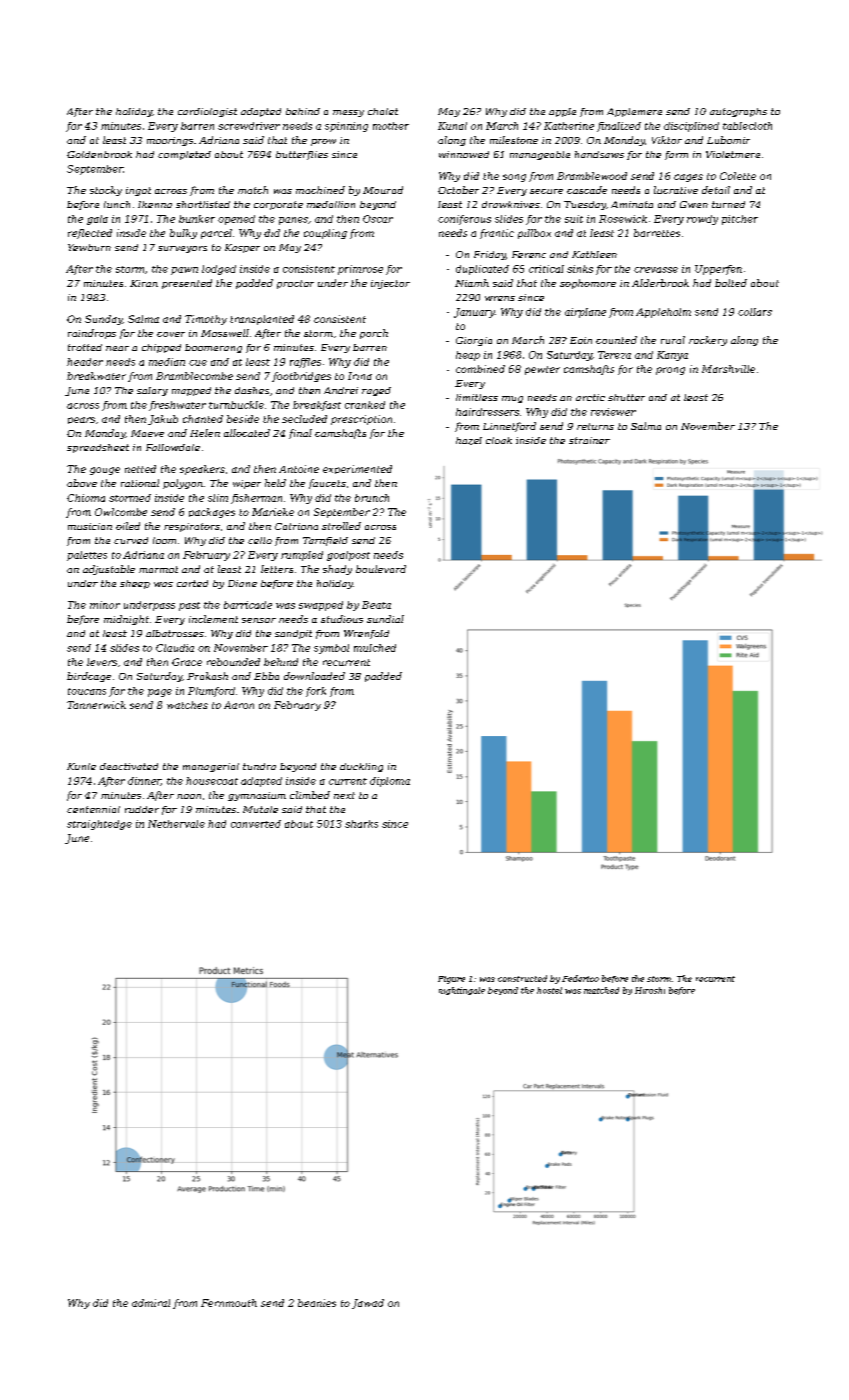  Describe the element at coordinates (383, 111) in the document. I see `chalet` at that location.
